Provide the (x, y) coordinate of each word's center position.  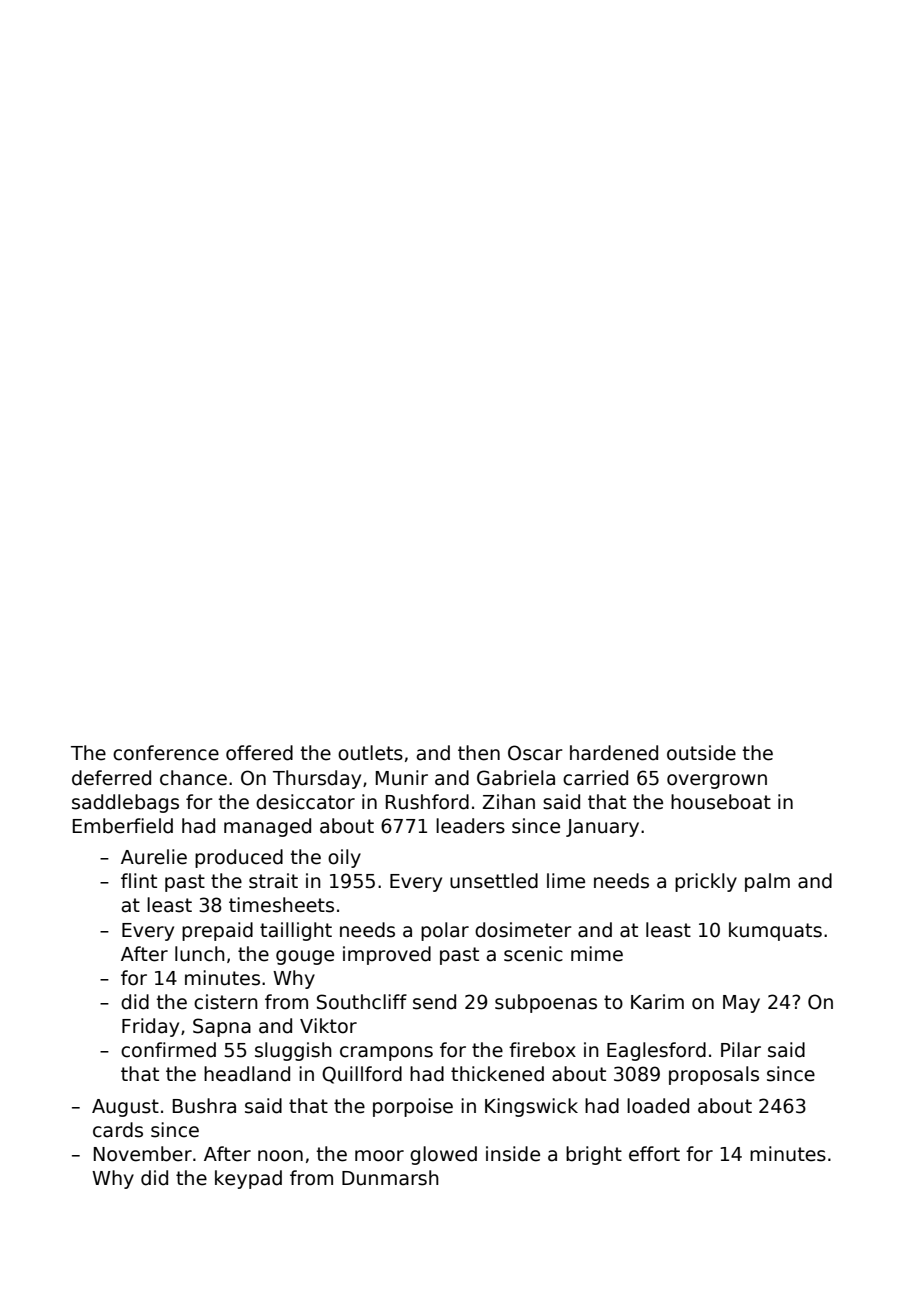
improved (387, 955)
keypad (248, 1179)
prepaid (217, 931)
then (479, 753)
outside (701, 753)
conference (166, 753)
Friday (150, 1027)
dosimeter (523, 930)
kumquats (775, 931)
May (741, 1004)
